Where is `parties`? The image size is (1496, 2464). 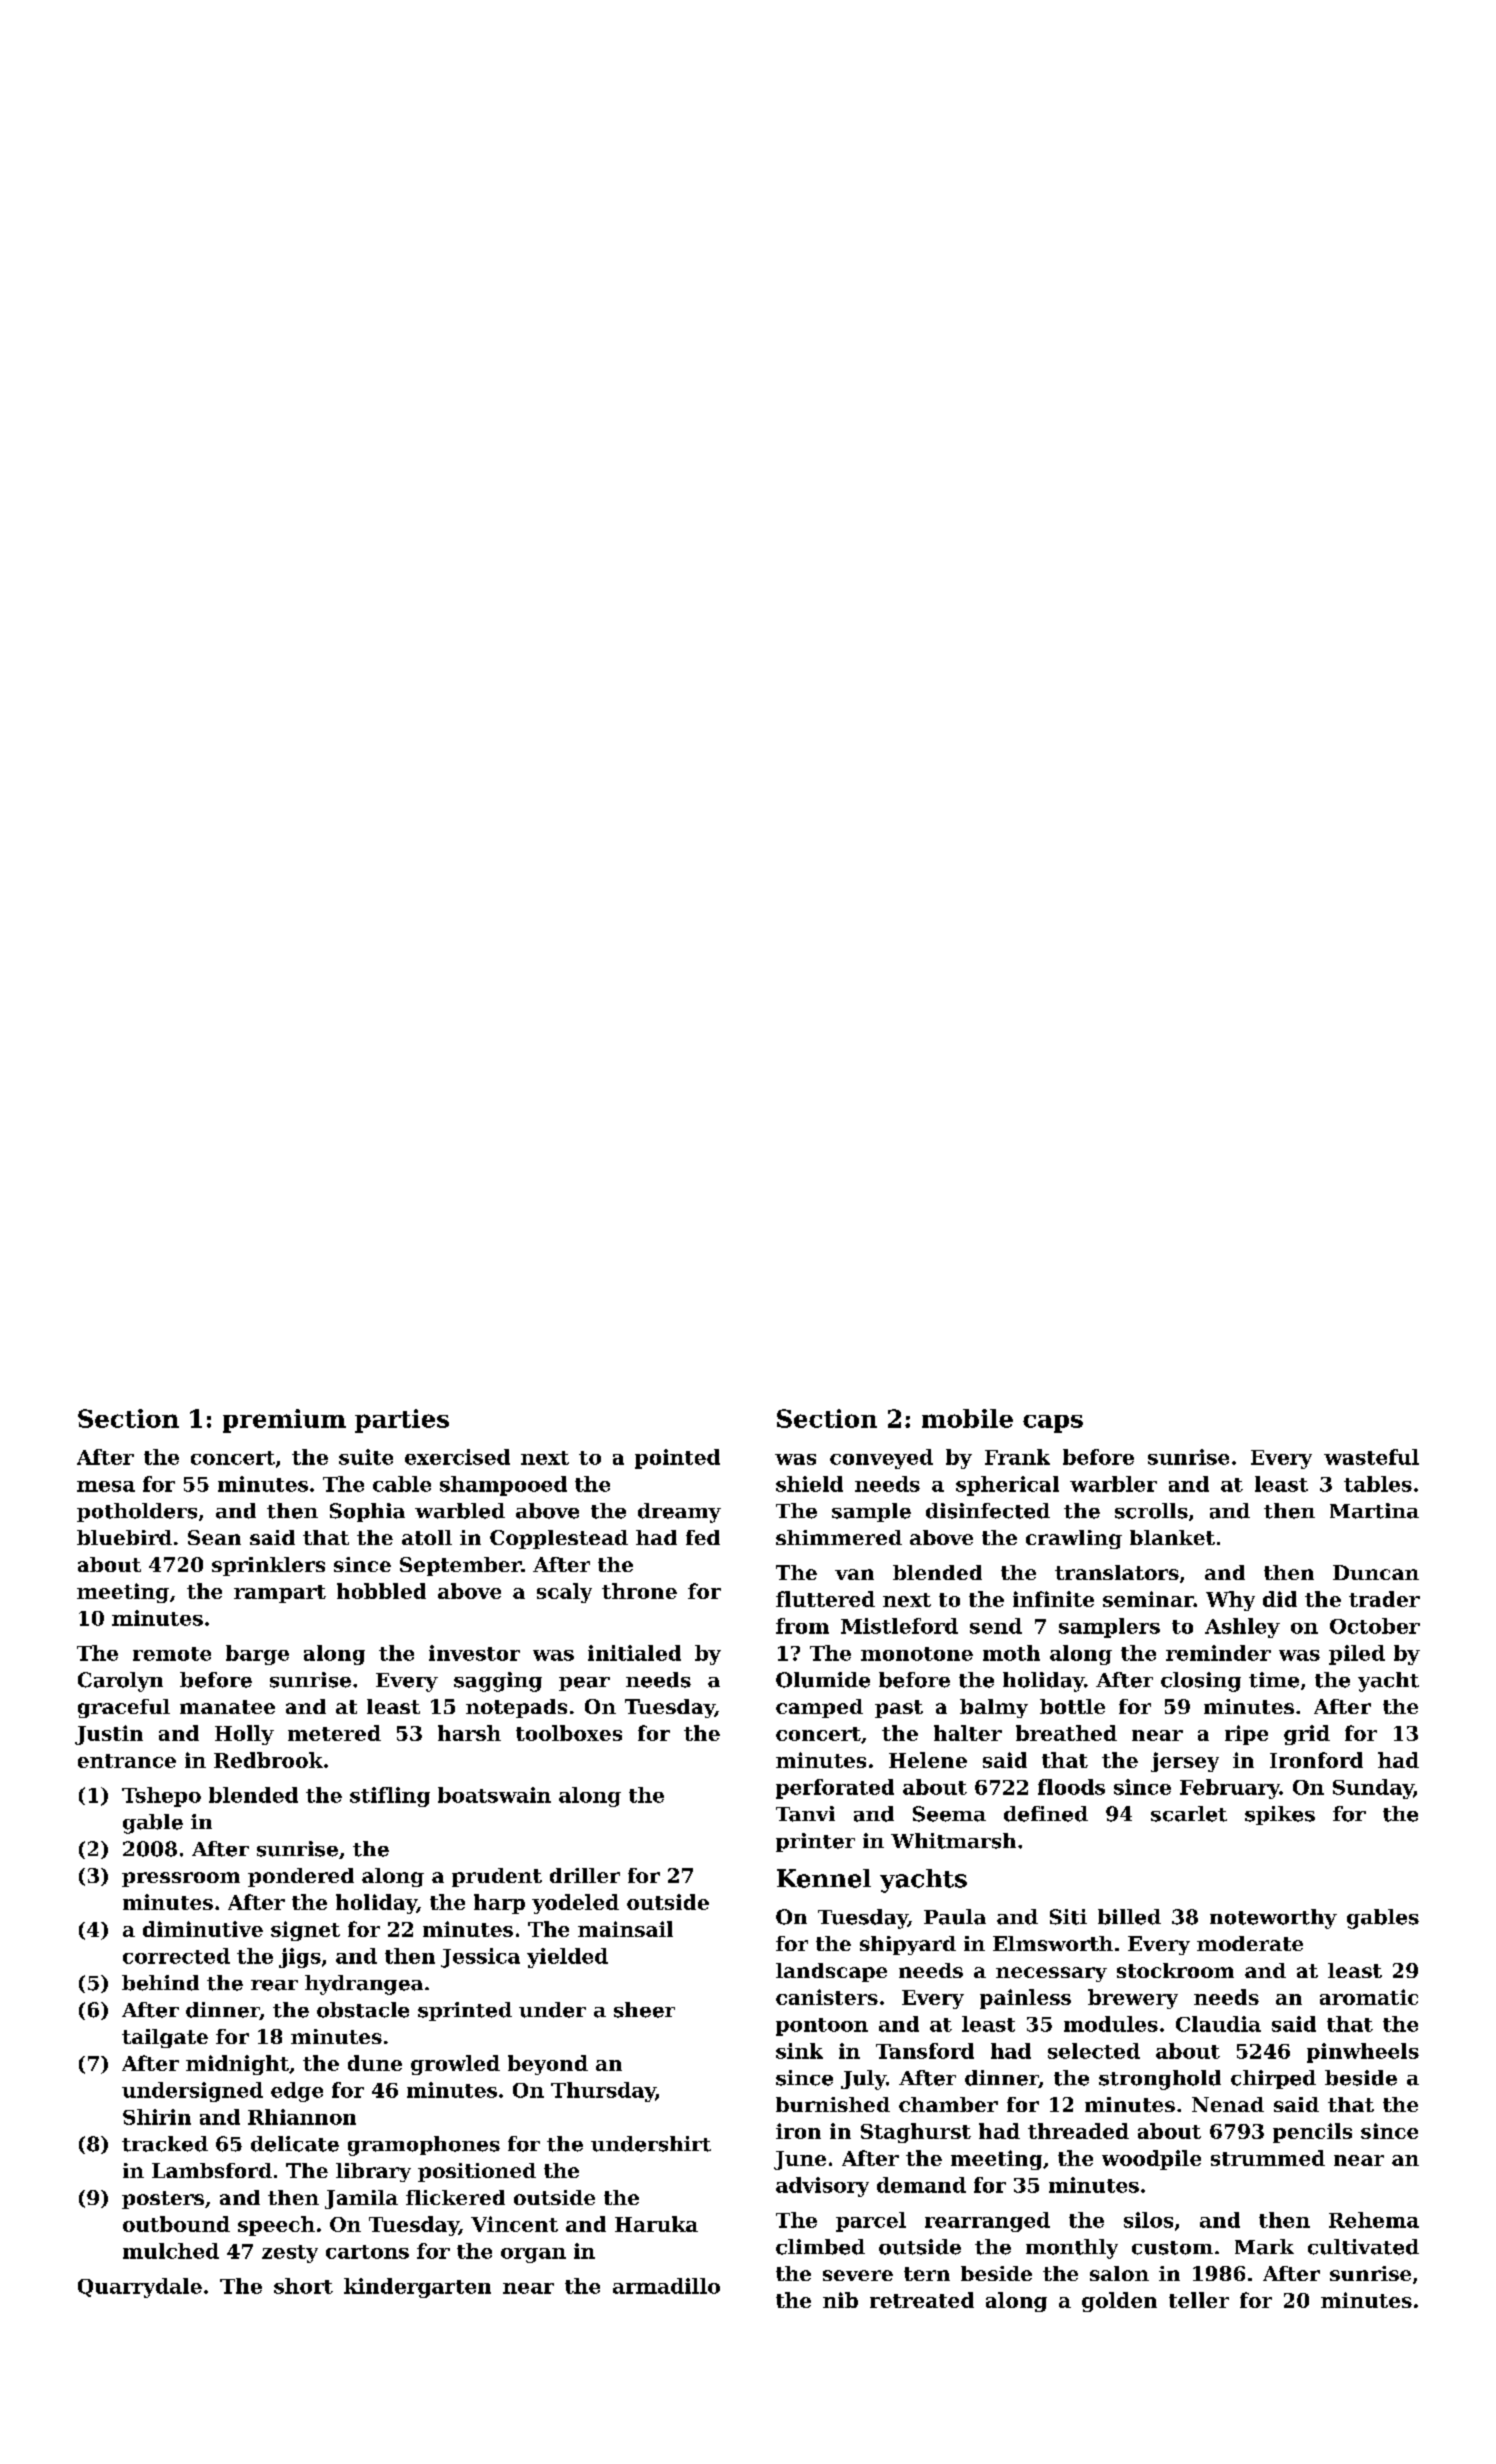
parties is located at coordinates (402, 1421).
